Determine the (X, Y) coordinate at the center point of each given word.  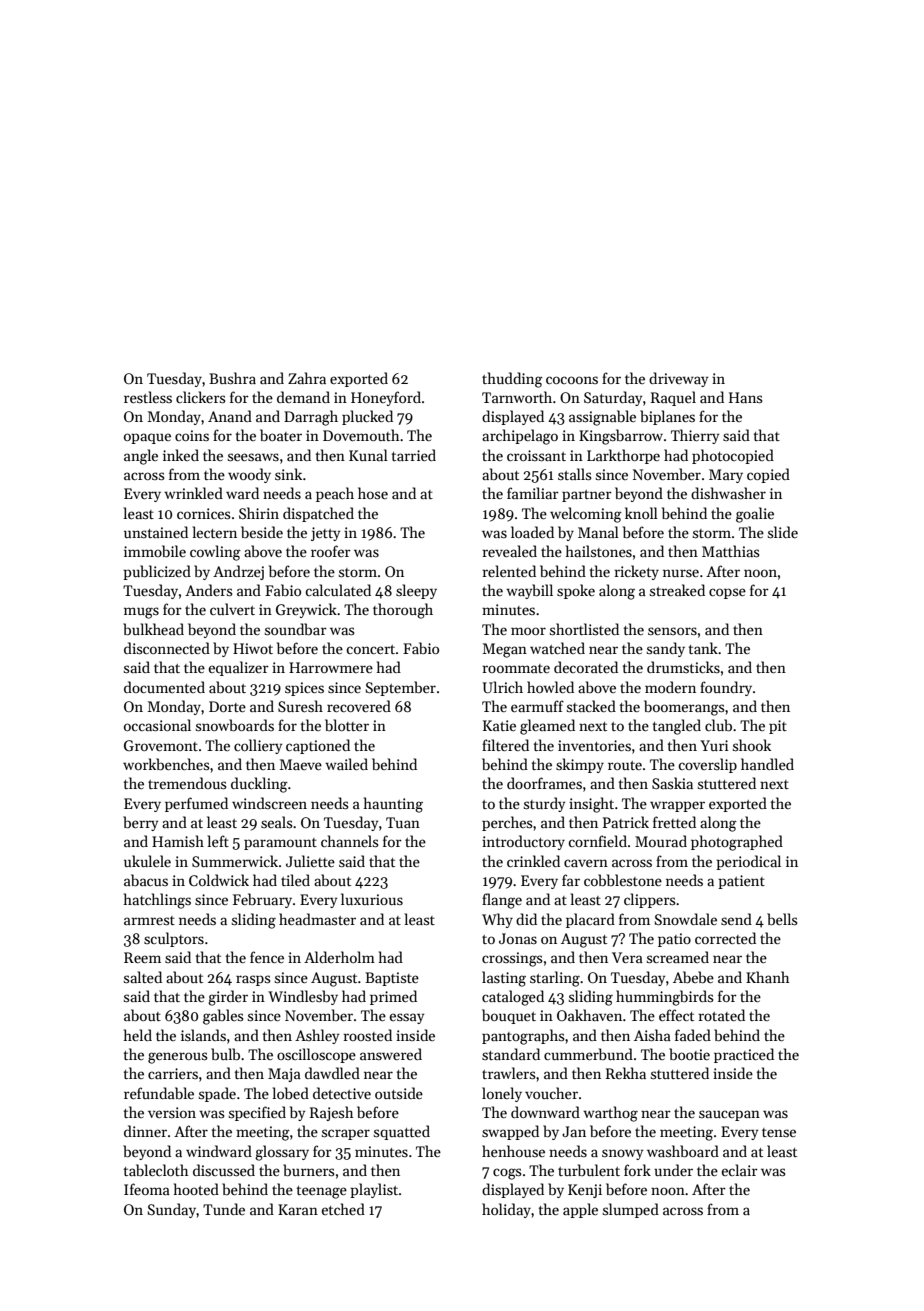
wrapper (677, 806)
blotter (347, 725)
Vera (627, 957)
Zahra (307, 378)
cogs (507, 1174)
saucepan (729, 1115)
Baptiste (392, 979)
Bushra (232, 378)
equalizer (238, 668)
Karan (298, 1209)
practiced (744, 1055)
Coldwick (219, 880)
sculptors (174, 939)
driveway (678, 379)
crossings (512, 959)
